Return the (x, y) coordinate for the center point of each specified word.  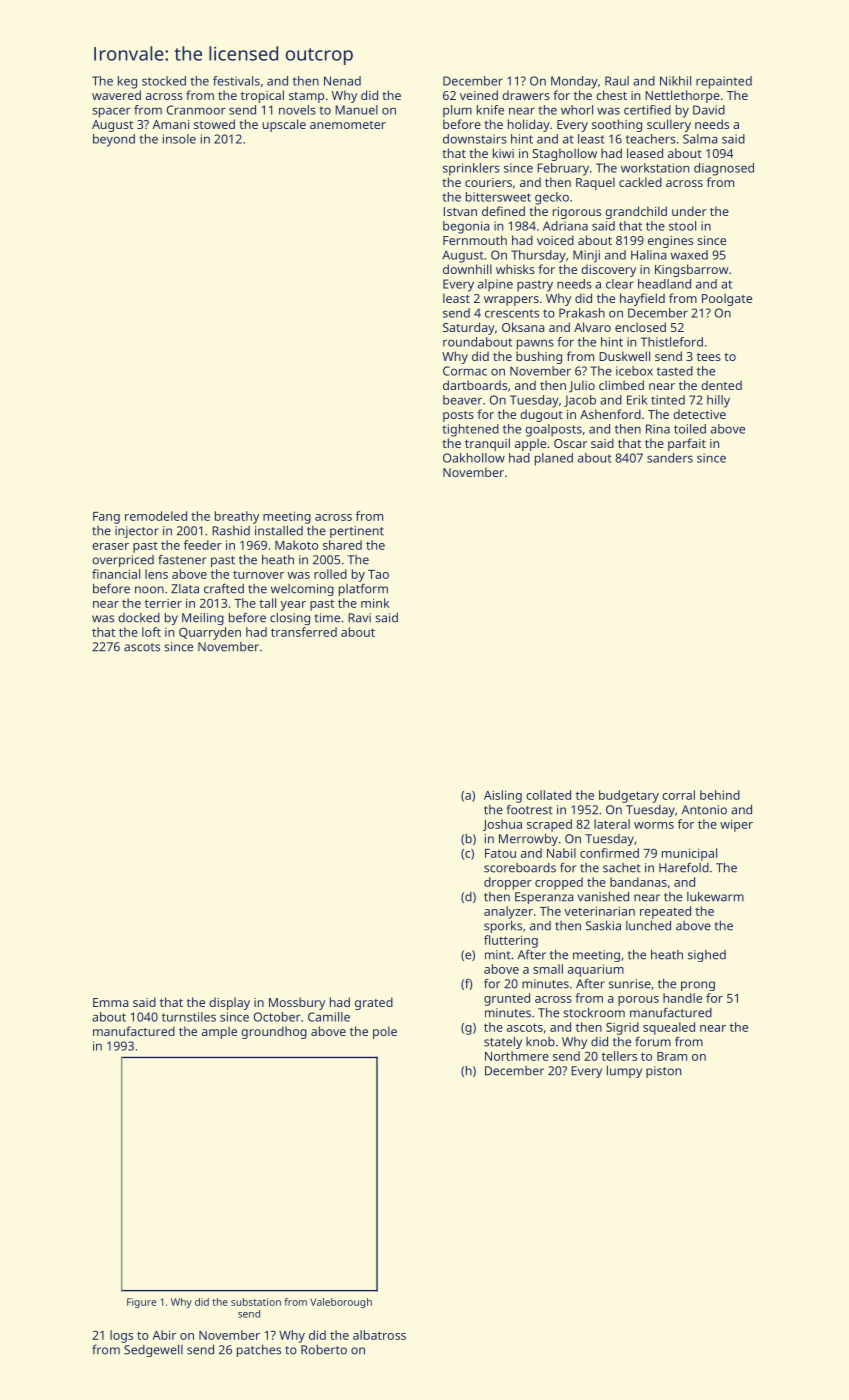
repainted (724, 82)
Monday (574, 82)
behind (720, 795)
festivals (236, 81)
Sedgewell (153, 1351)
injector (137, 532)
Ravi (359, 618)
